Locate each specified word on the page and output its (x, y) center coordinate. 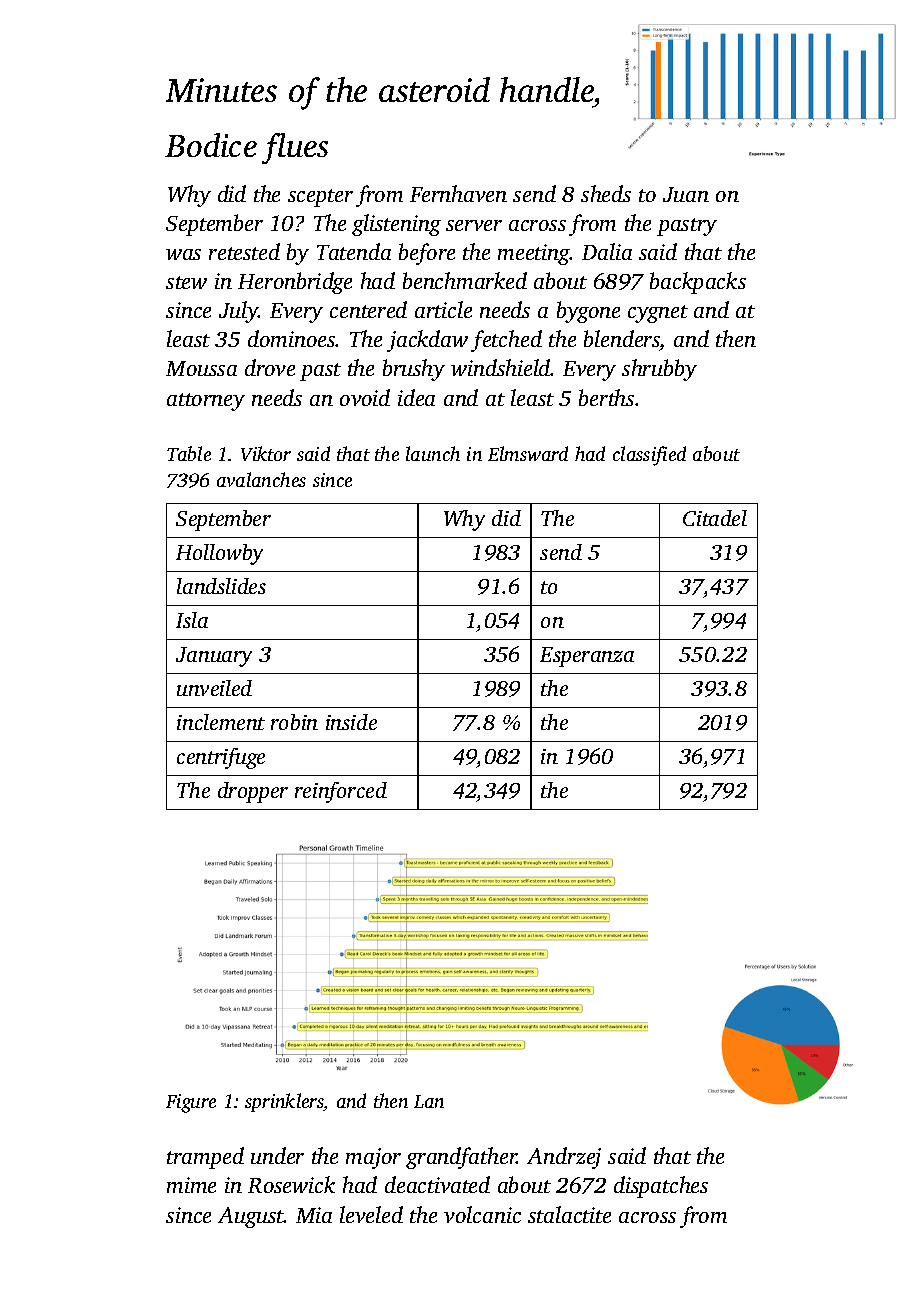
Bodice (211, 145)
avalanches (261, 479)
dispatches (661, 1187)
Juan (686, 194)
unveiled (214, 688)
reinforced (341, 792)
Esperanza (587, 657)
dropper (253, 792)
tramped (205, 1158)
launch (433, 453)
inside (351, 722)
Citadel (715, 518)
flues (295, 148)
